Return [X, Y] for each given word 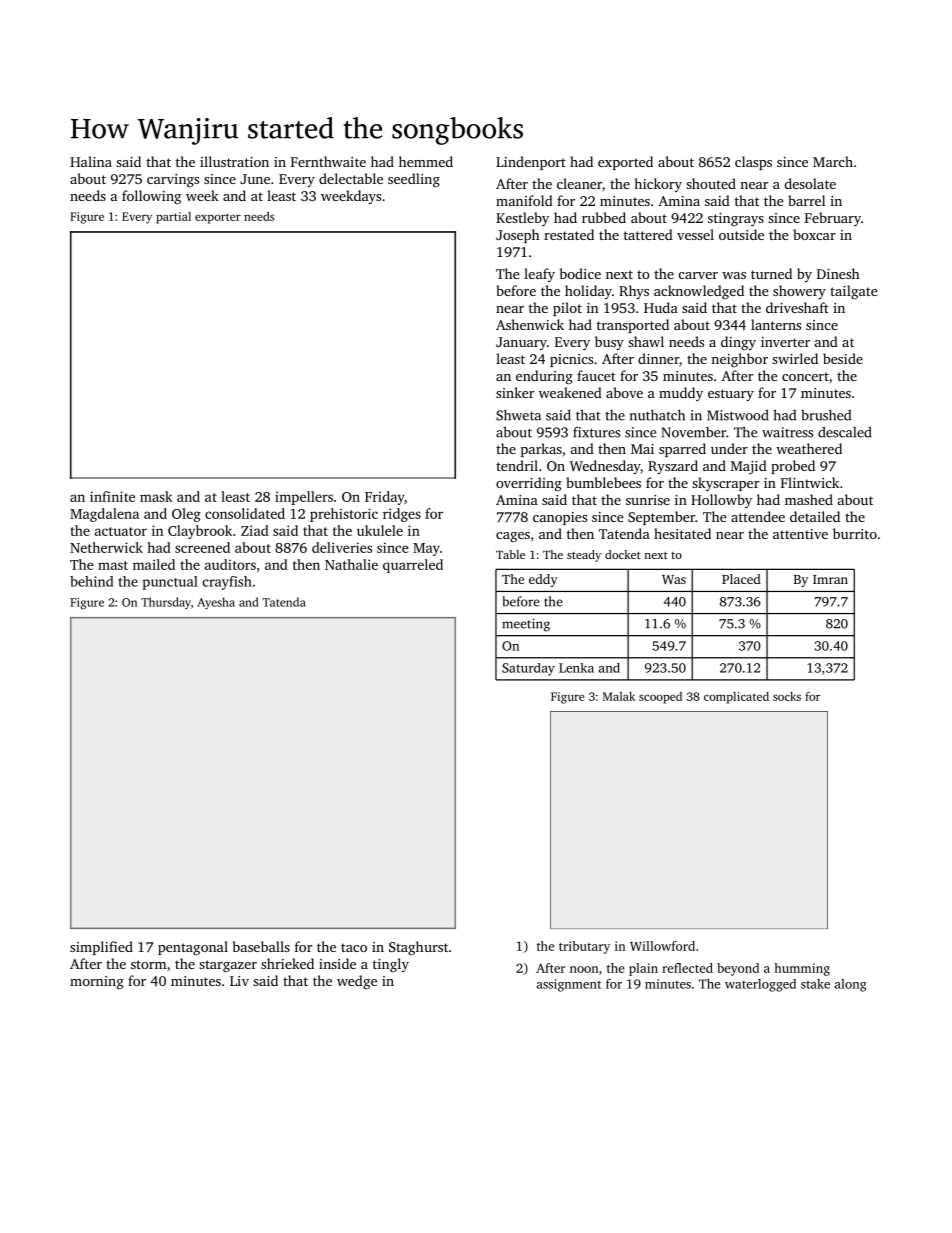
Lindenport [531, 163]
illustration [234, 161]
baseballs [261, 946]
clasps [753, 163]
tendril [517, 465]
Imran [830, 579]
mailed [154, 564]
